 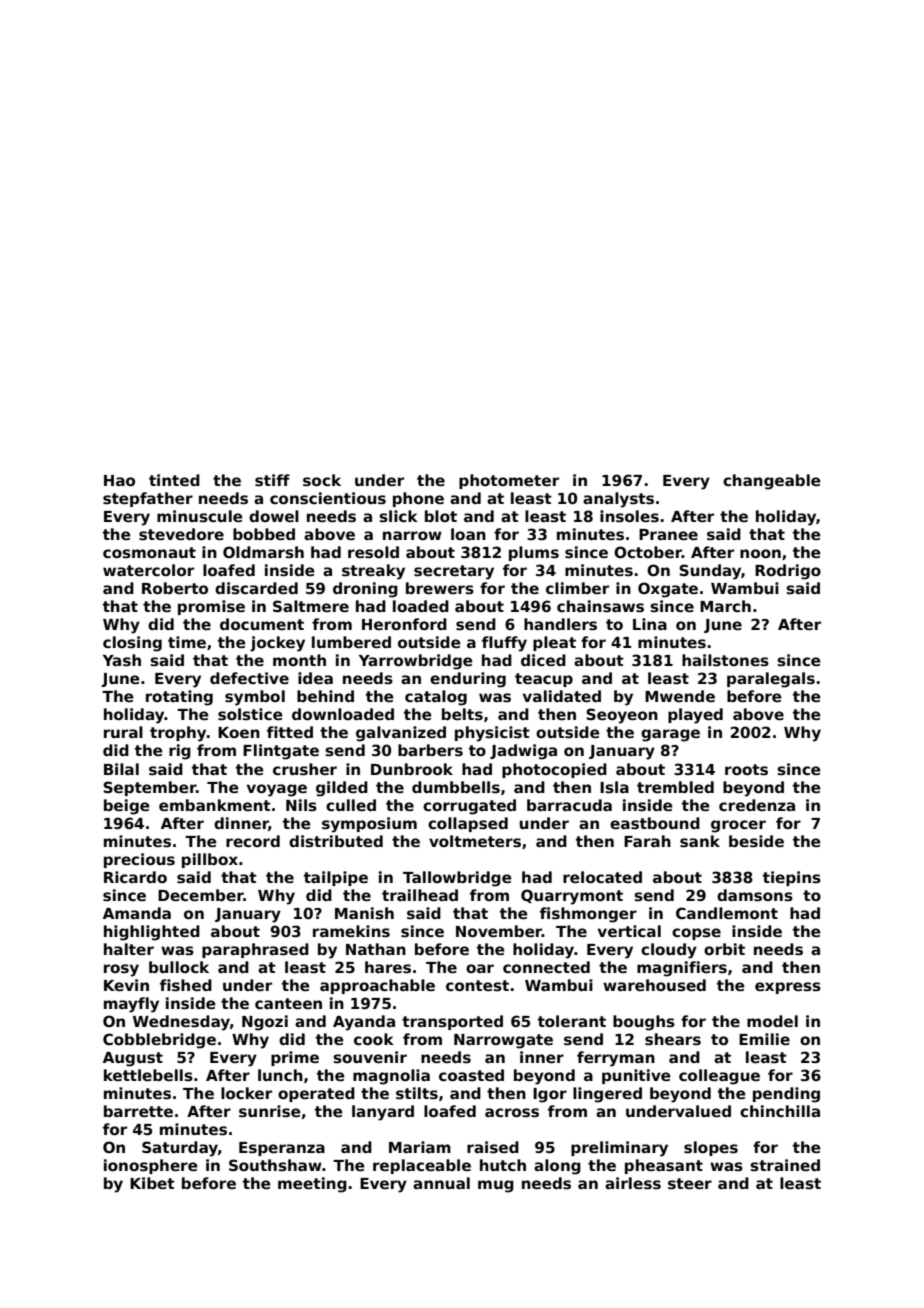 I want to click on mug, so click(x=496, y=1186).
